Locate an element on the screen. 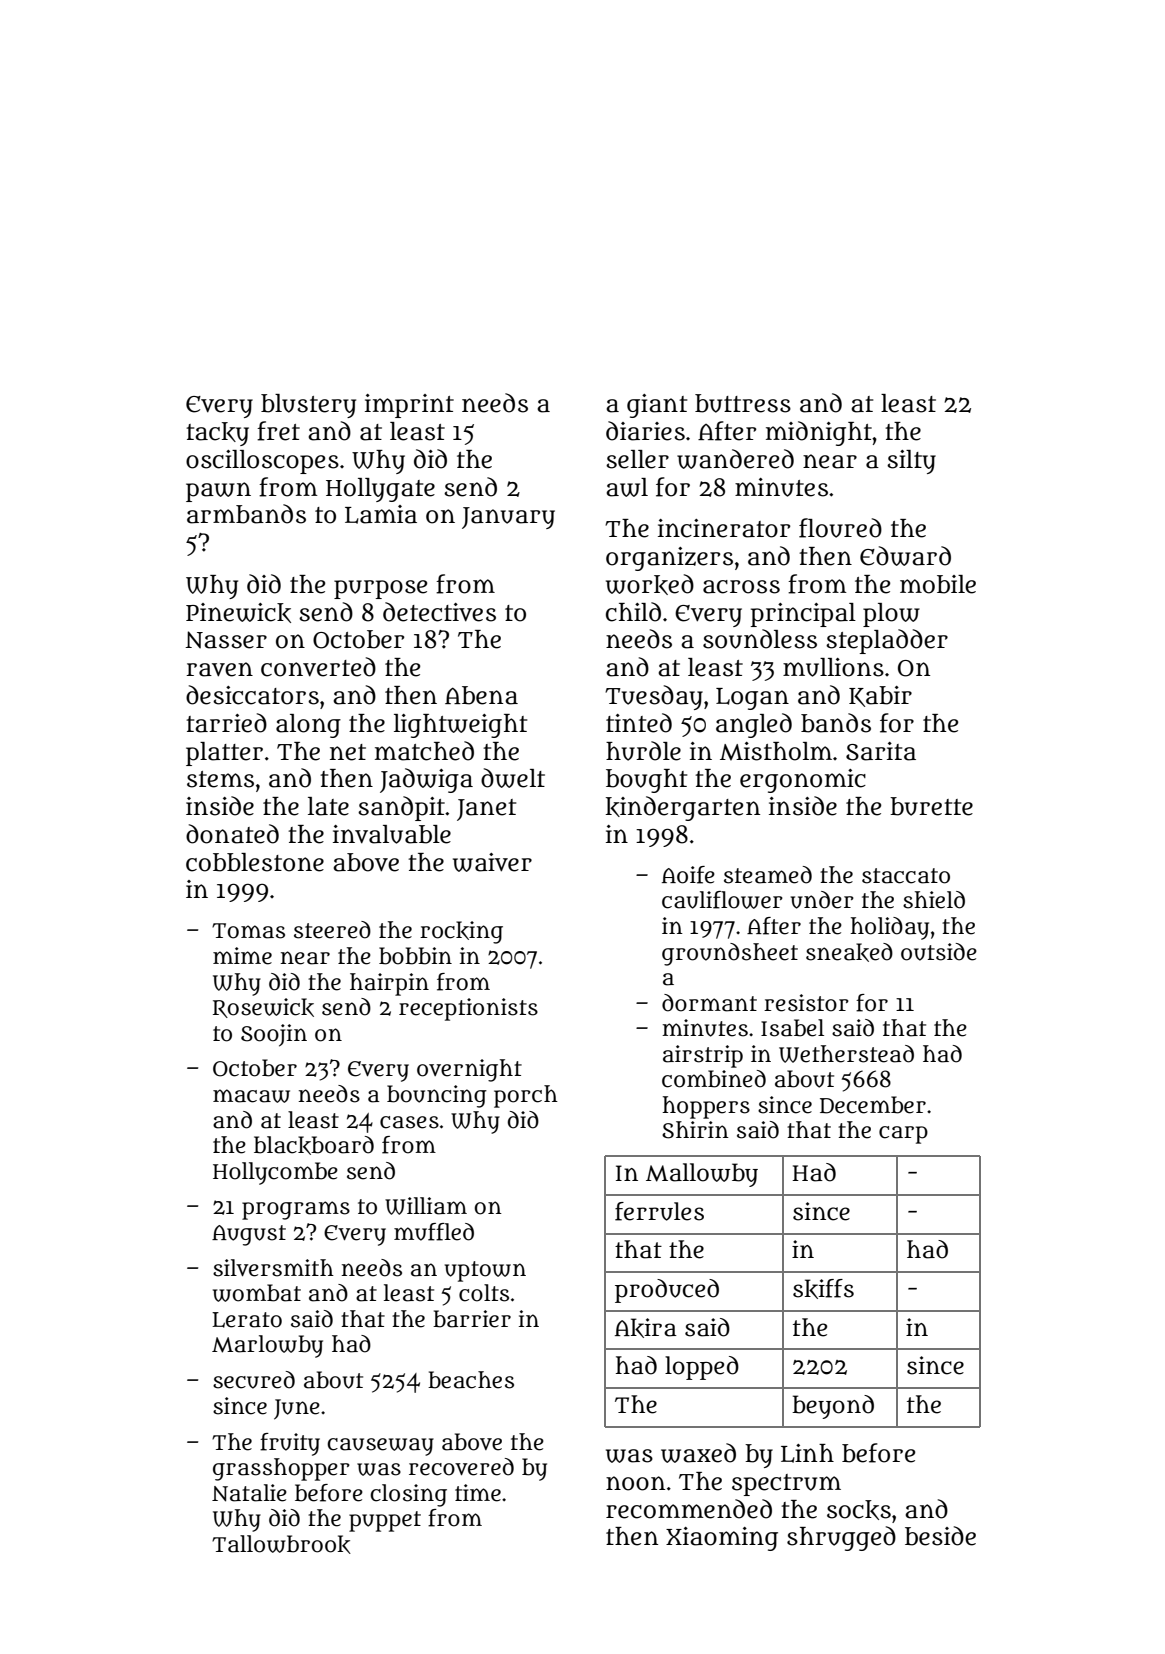 Image resolution: width=1165 pixels, height=1654 pixels. Lerato is located at coordinates (247, 1320).
